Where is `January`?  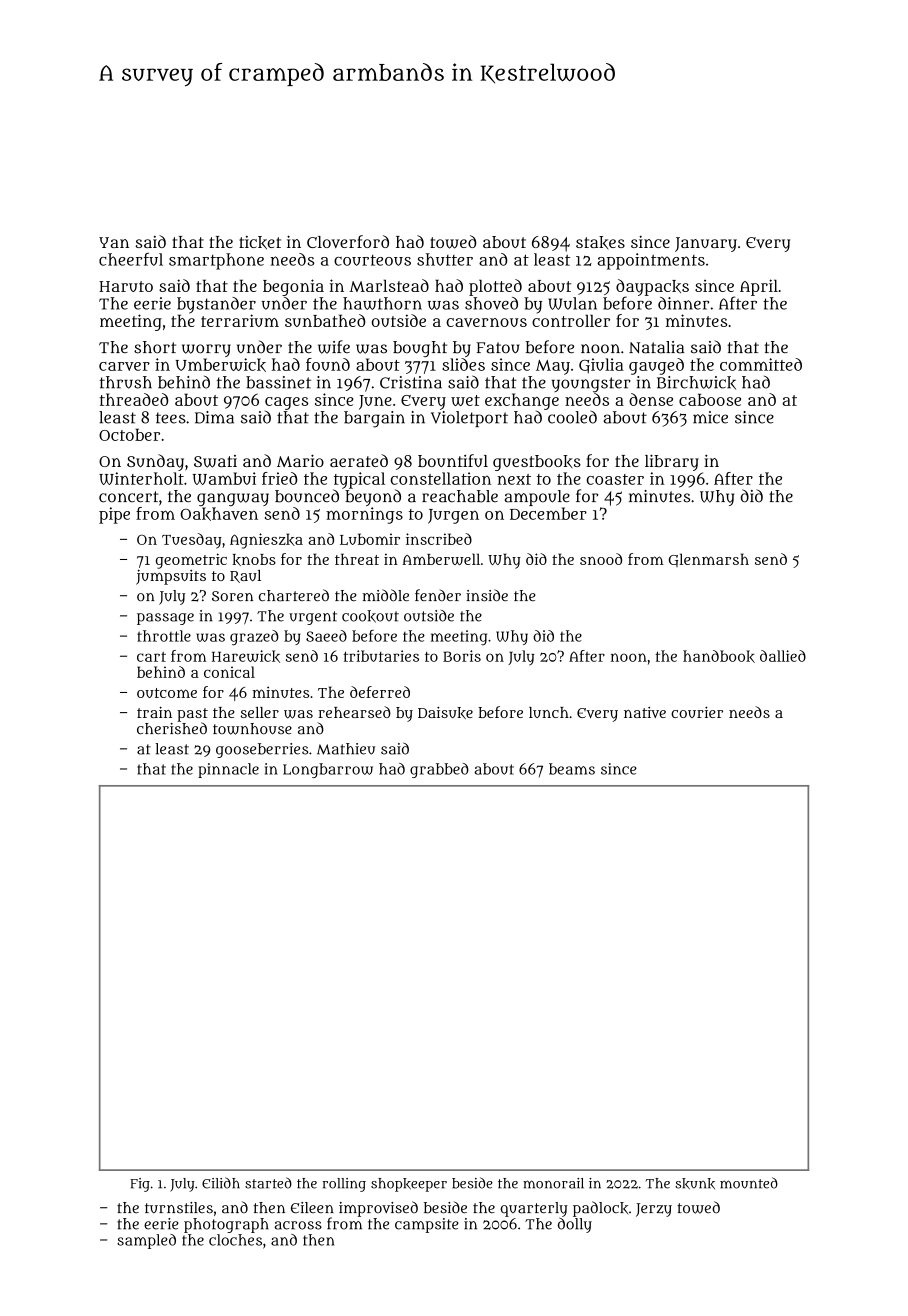
January is located at coordinates (706, 244).
